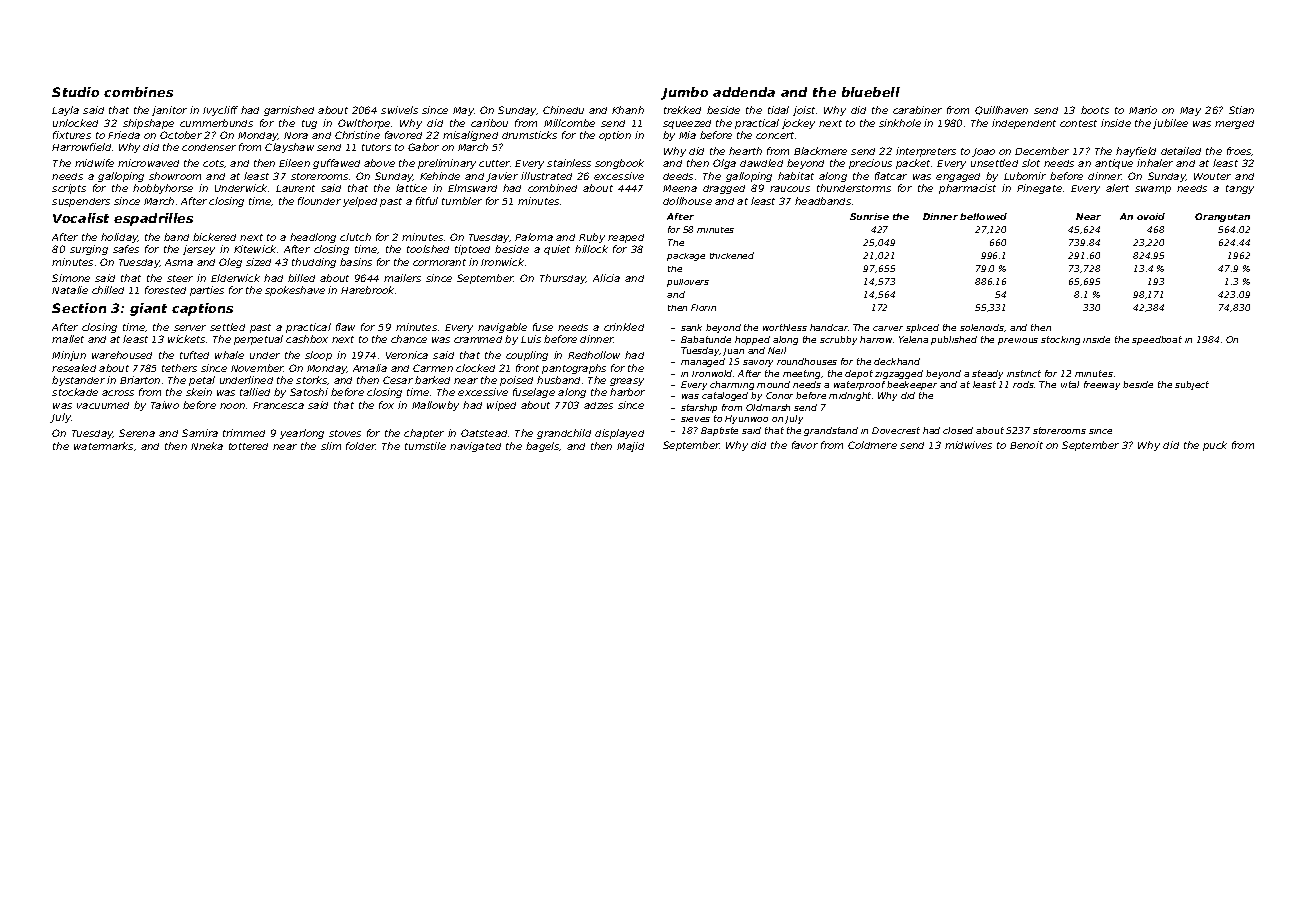  What do you see at coordinates (1060, 340) in the screenshot?
I see `stocking` at bounding box center [1060, 340].
